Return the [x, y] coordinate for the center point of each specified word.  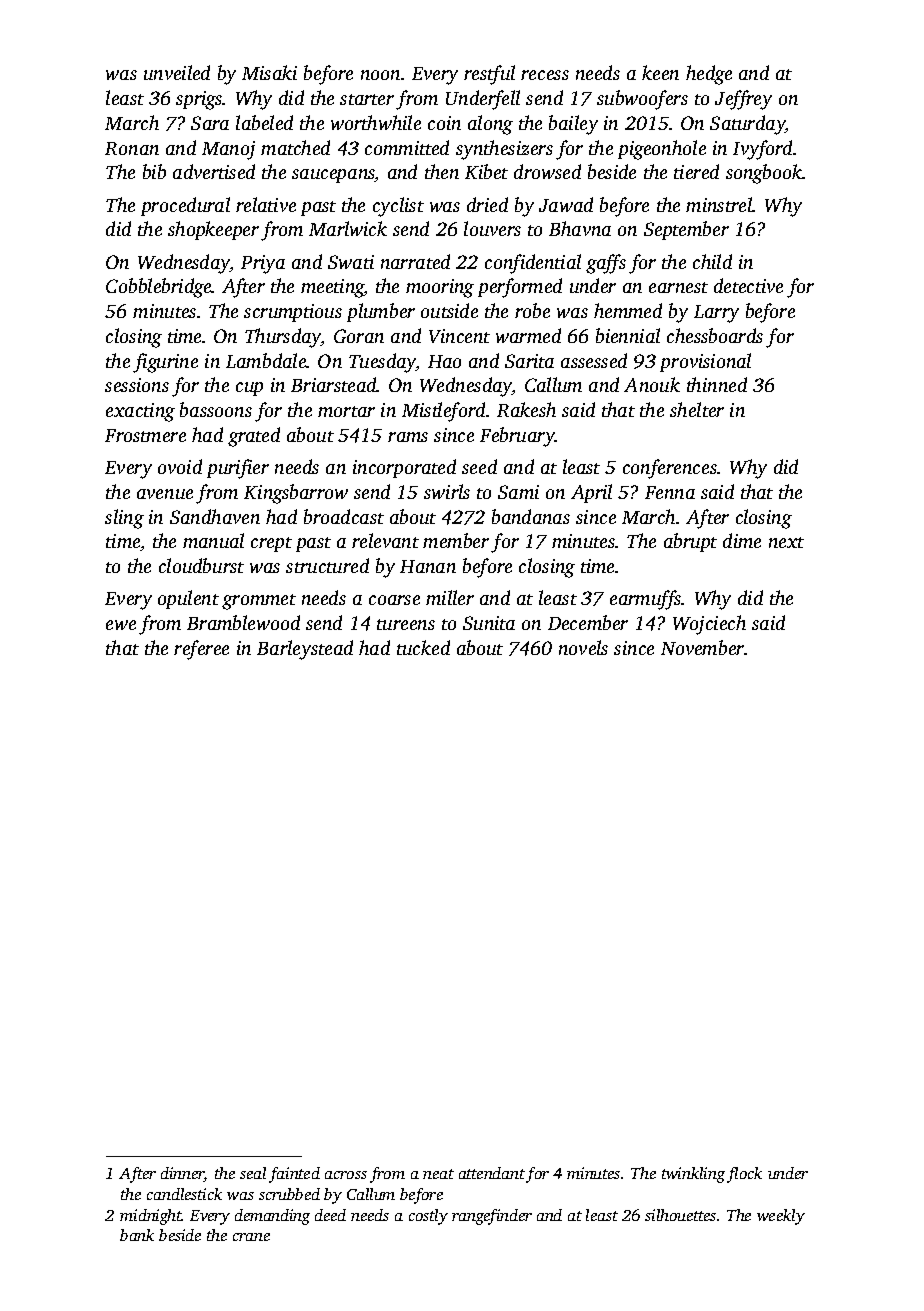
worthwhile [376, 122]
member [456, 540]
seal [253, 1173]
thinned [717, 384]
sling [124, 519]
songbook [764, 174]
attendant [492, 1173]
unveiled [177, 72]
